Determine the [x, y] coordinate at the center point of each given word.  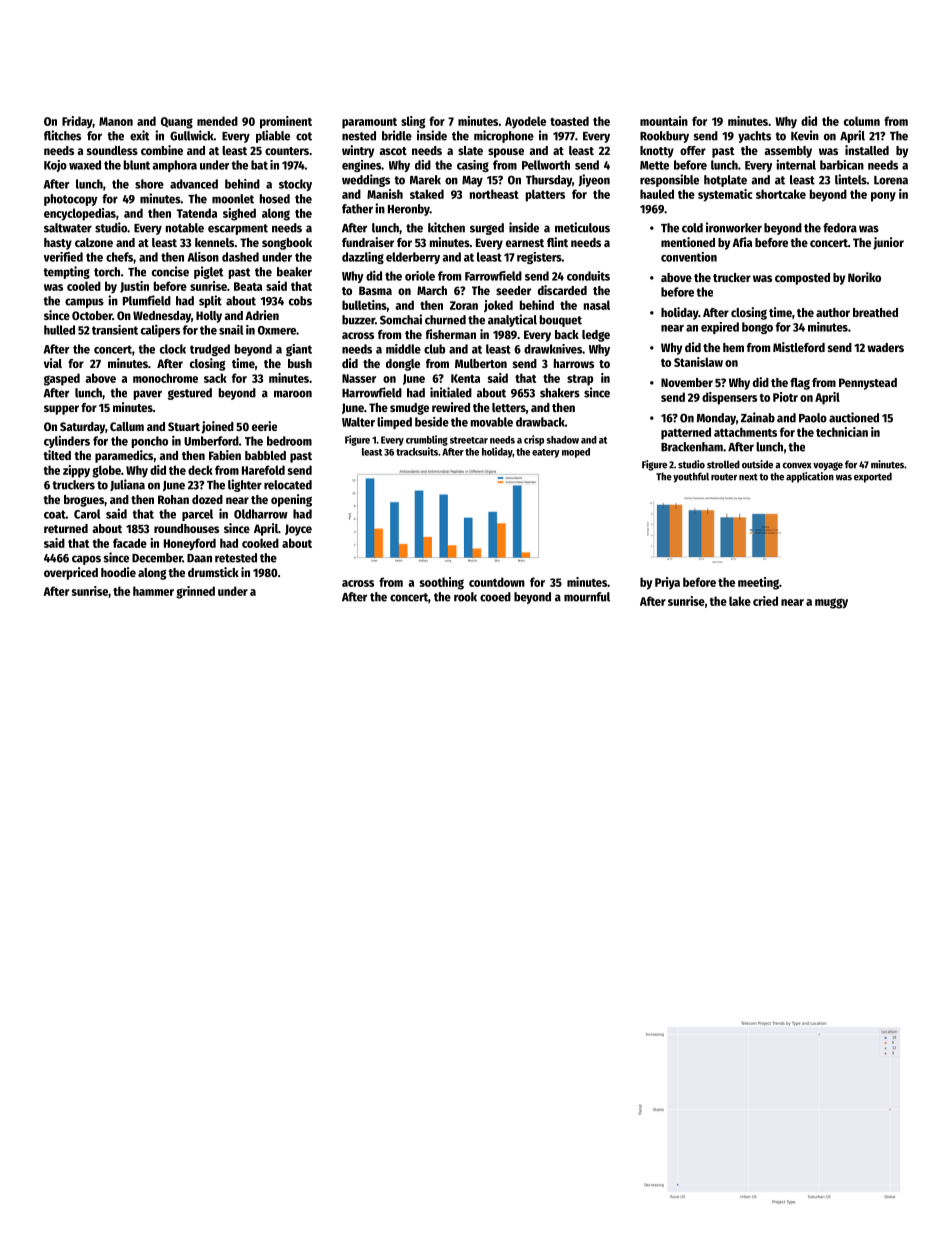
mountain [664, 121]
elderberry [413, 258]
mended [217, 121]
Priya [667, 583]
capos [86, 560]
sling [413, 122]
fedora [840, 228]
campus [84, 303]
